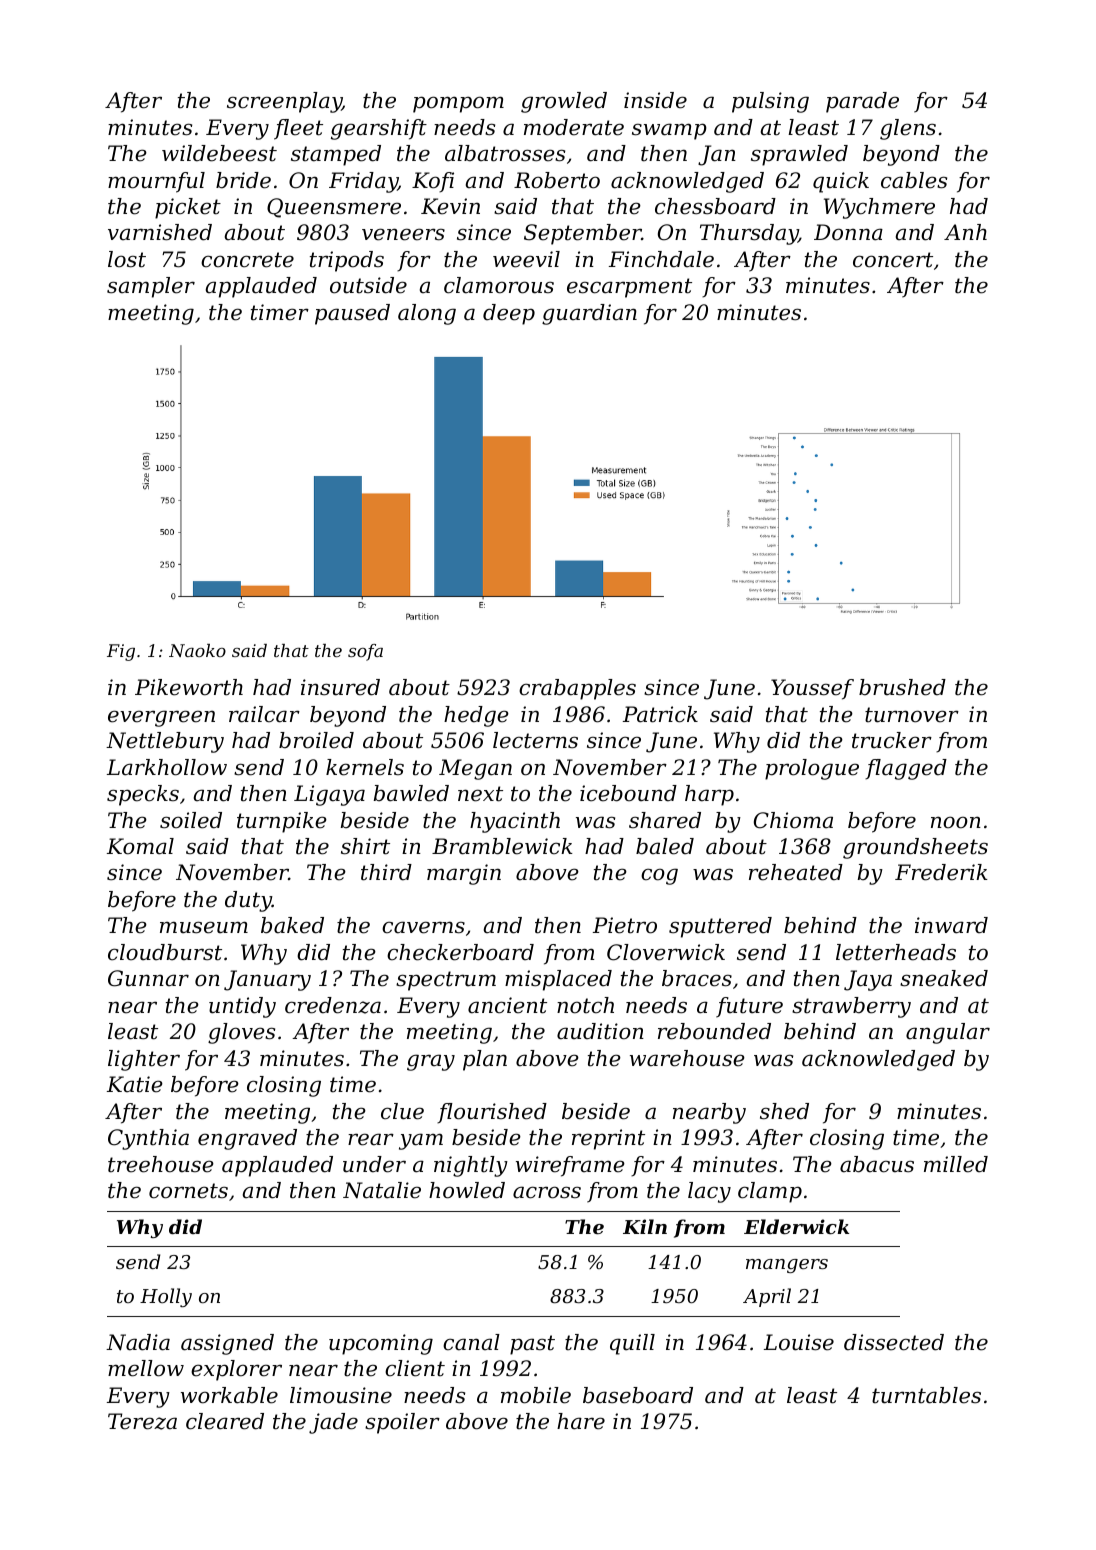 This screenshot has height=1550, width=1096. I want to click on mobile, so click(536, 1395).
